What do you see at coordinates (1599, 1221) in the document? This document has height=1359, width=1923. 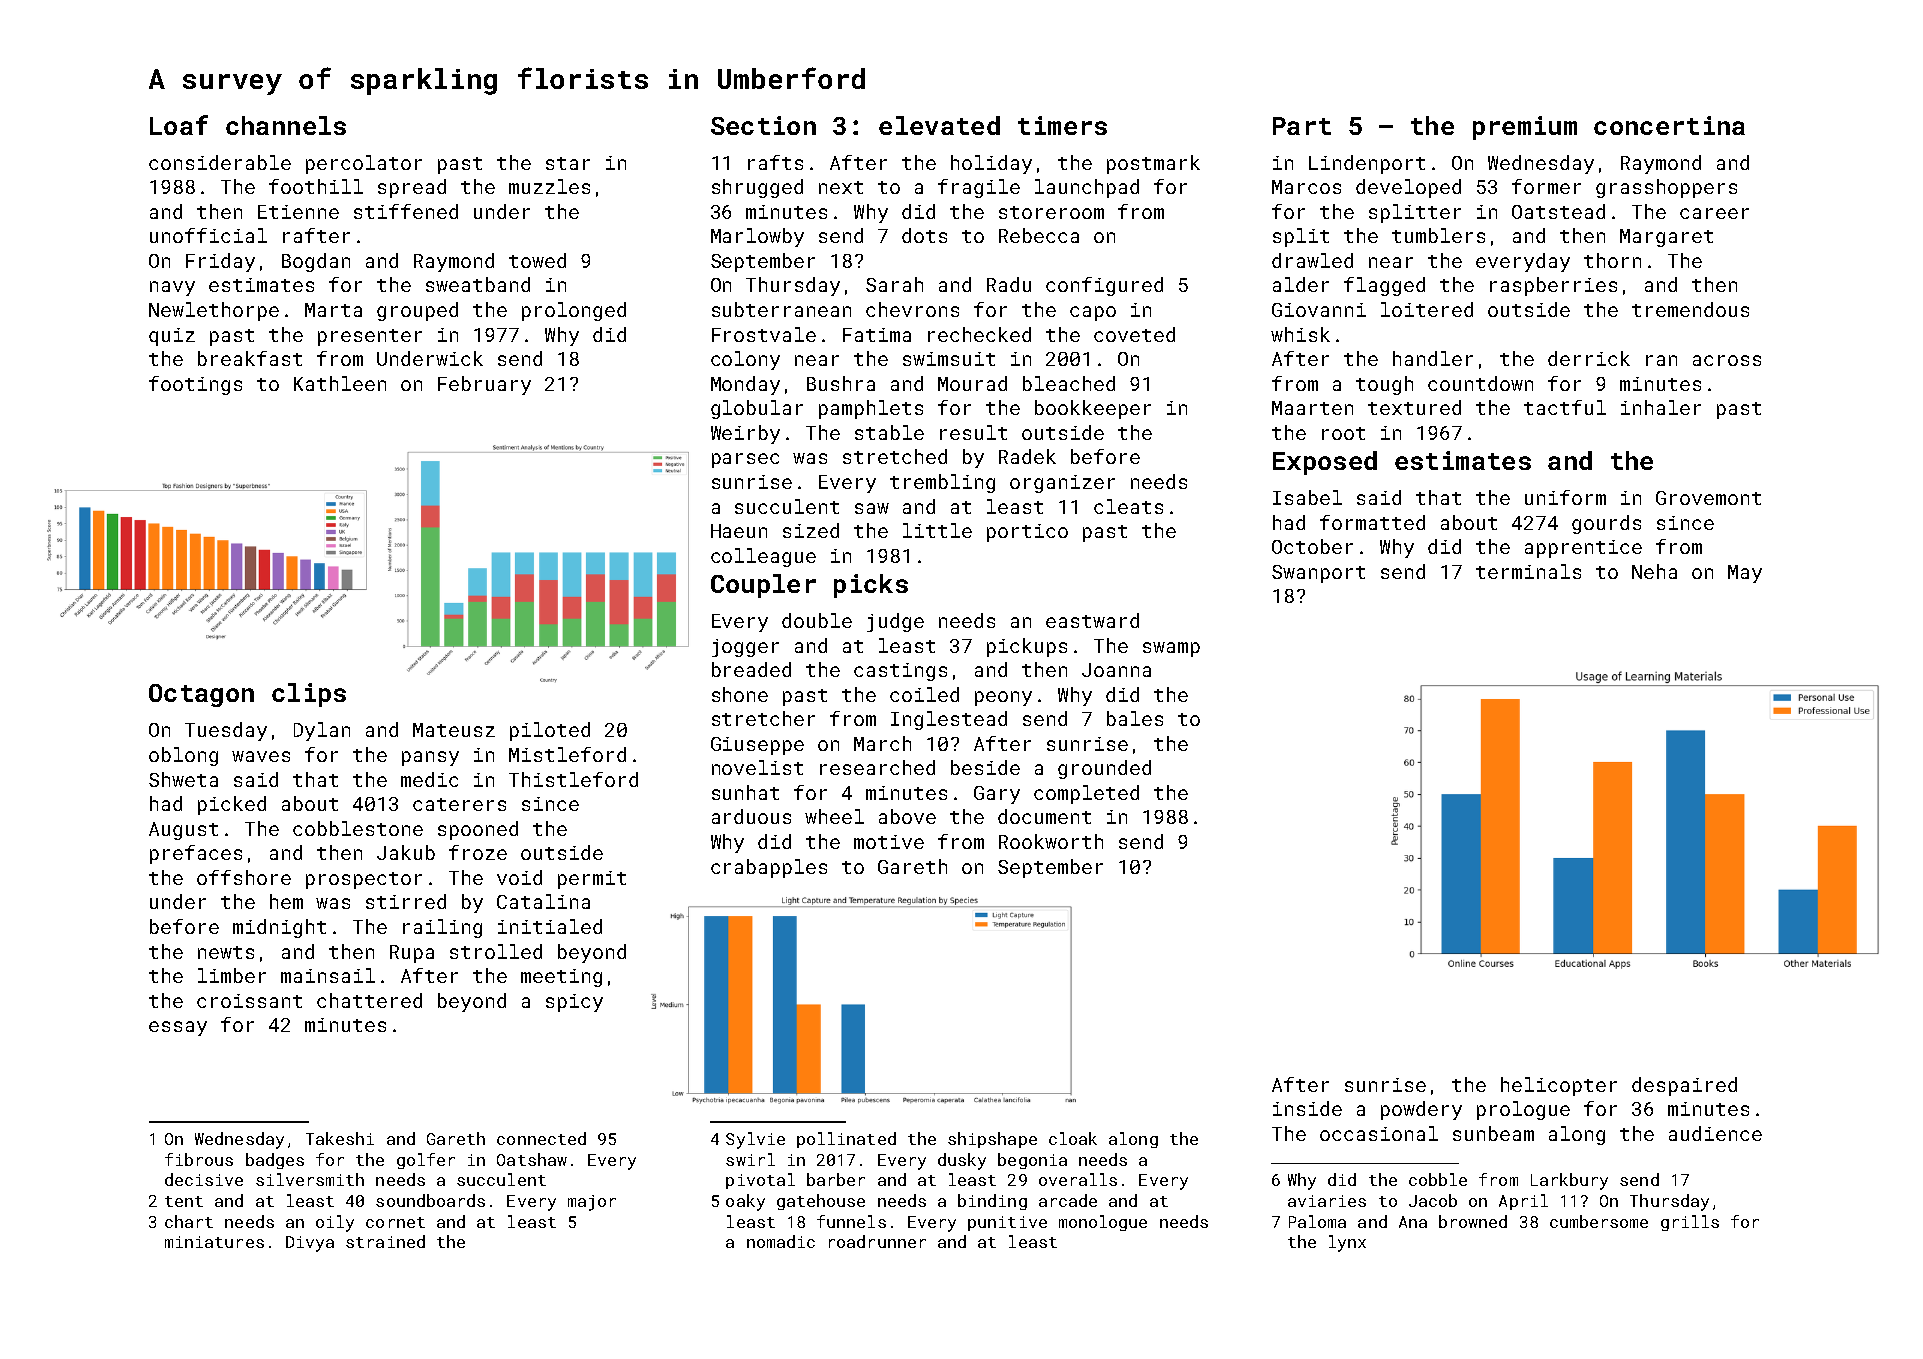 I see `cumbersome` at bounding box center [1599, 1221].
